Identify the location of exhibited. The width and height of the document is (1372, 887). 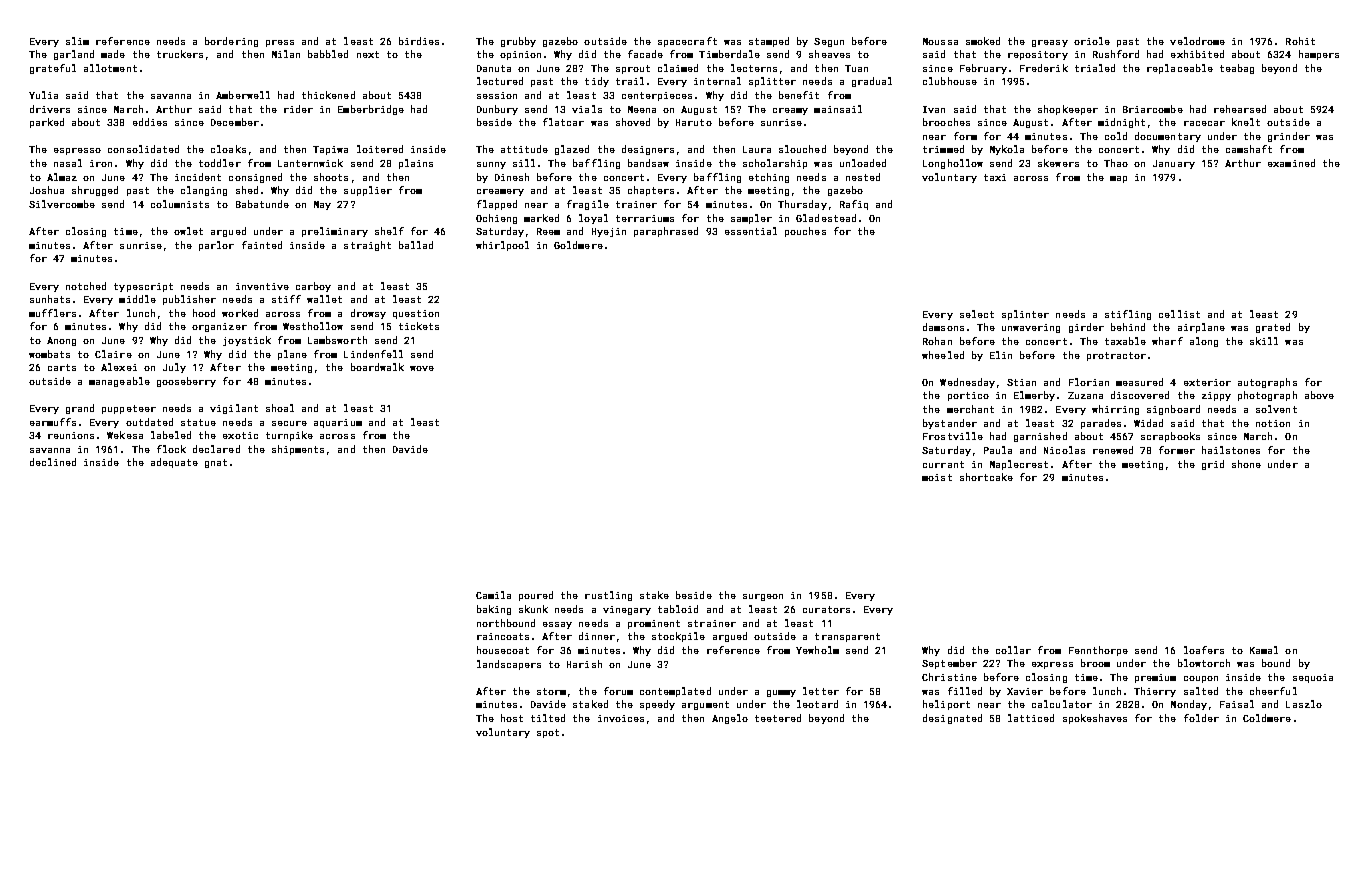
(1197, 54).
